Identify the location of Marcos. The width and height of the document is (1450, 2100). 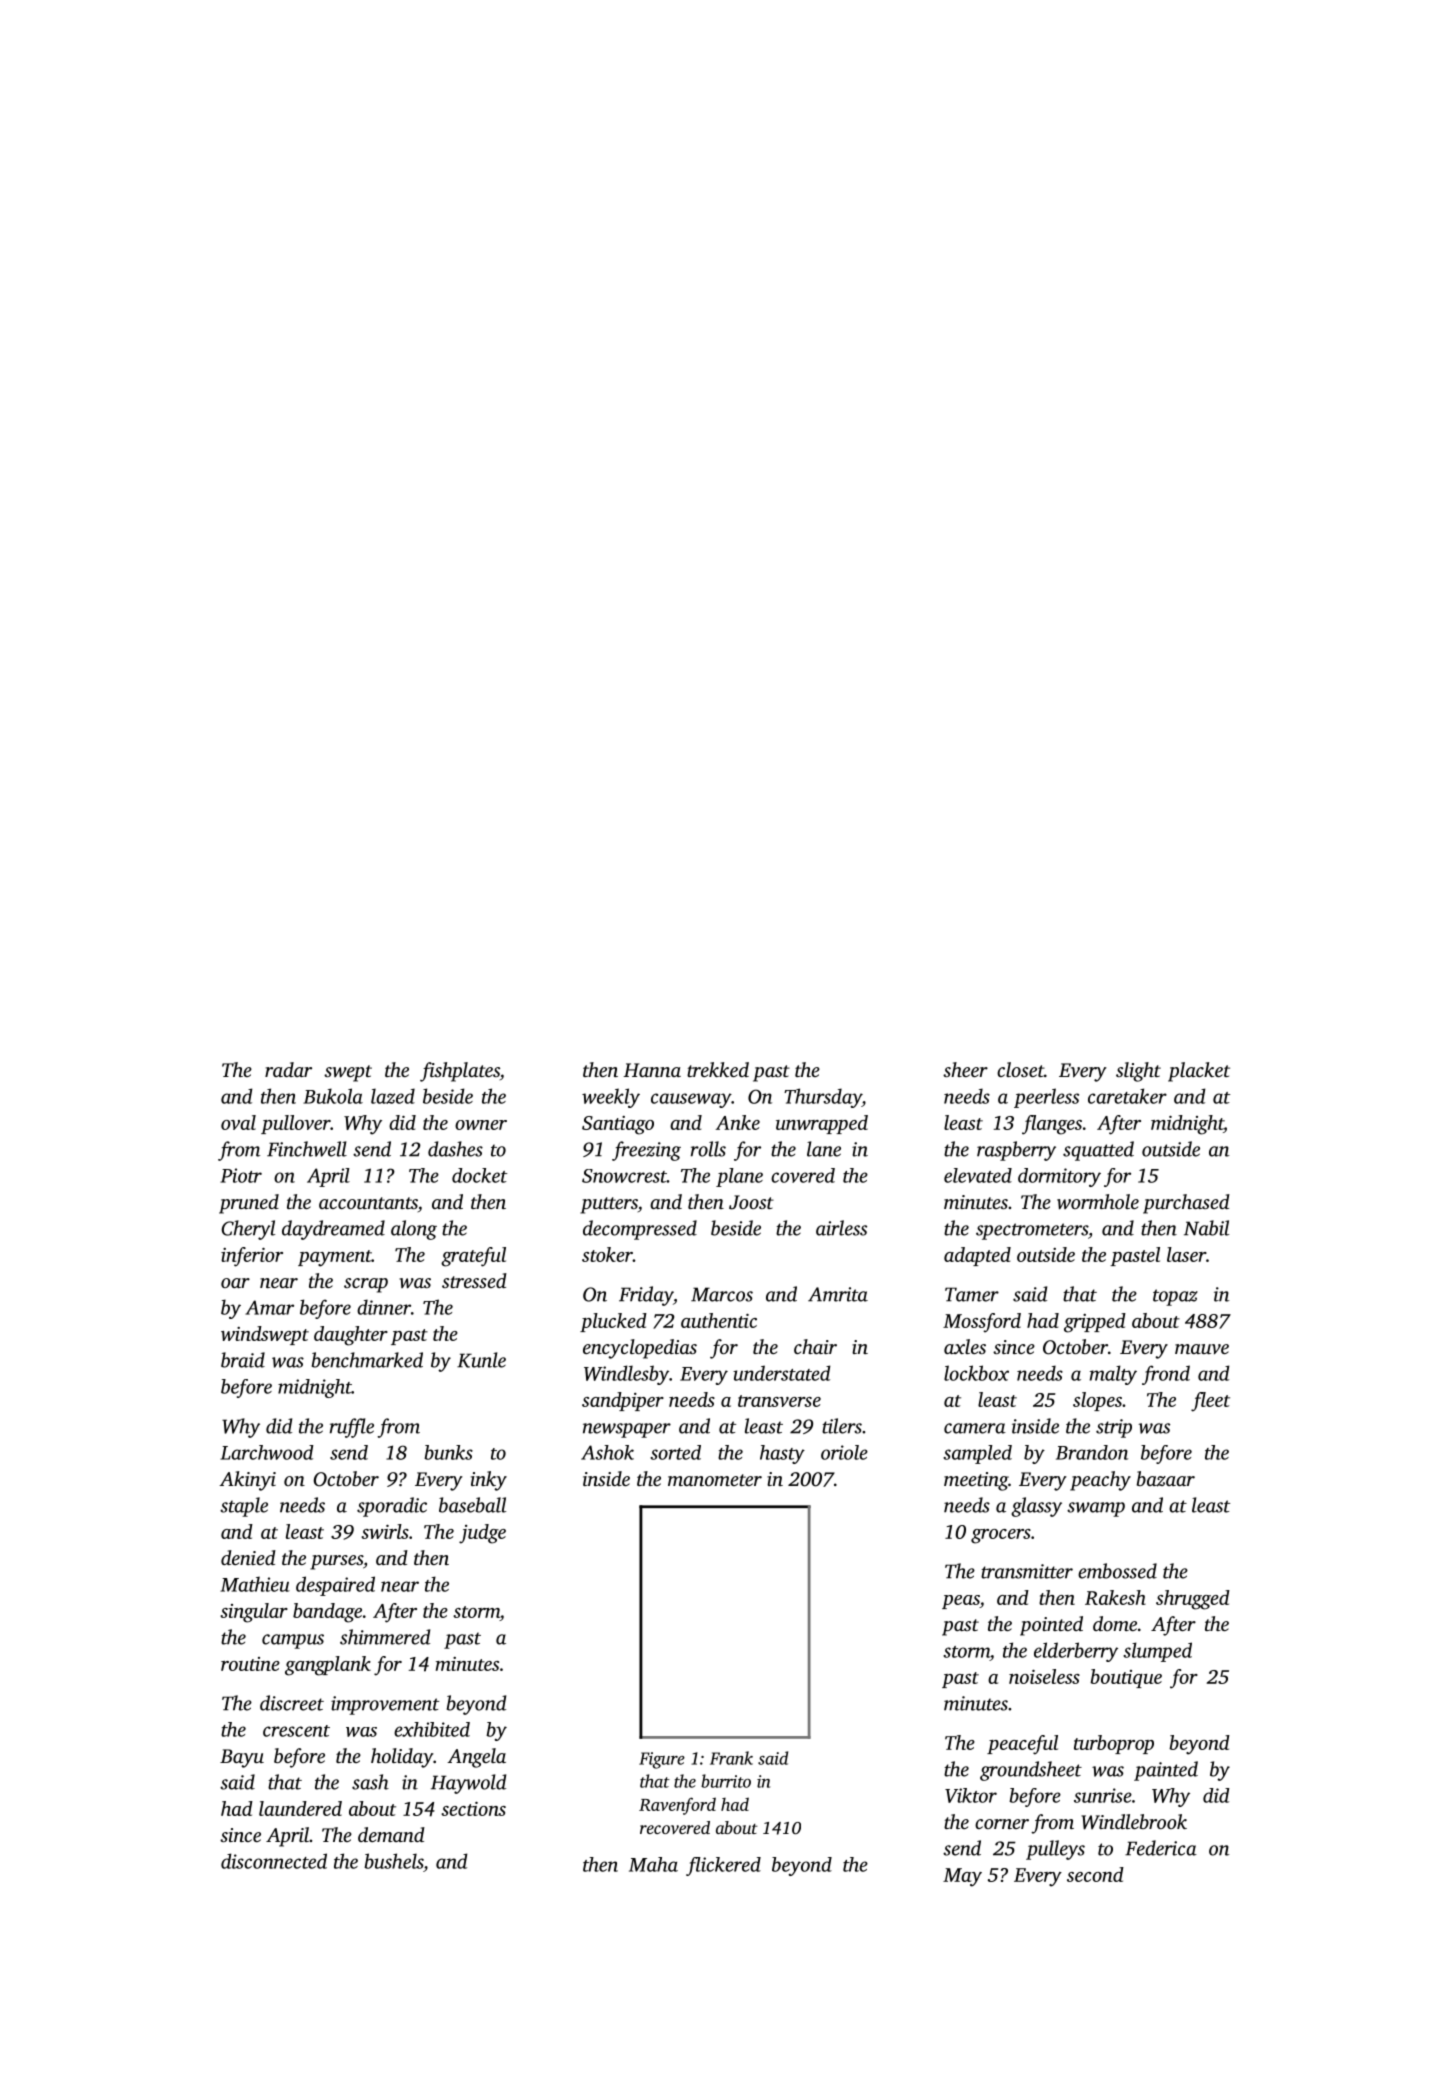
(722, 1294).
